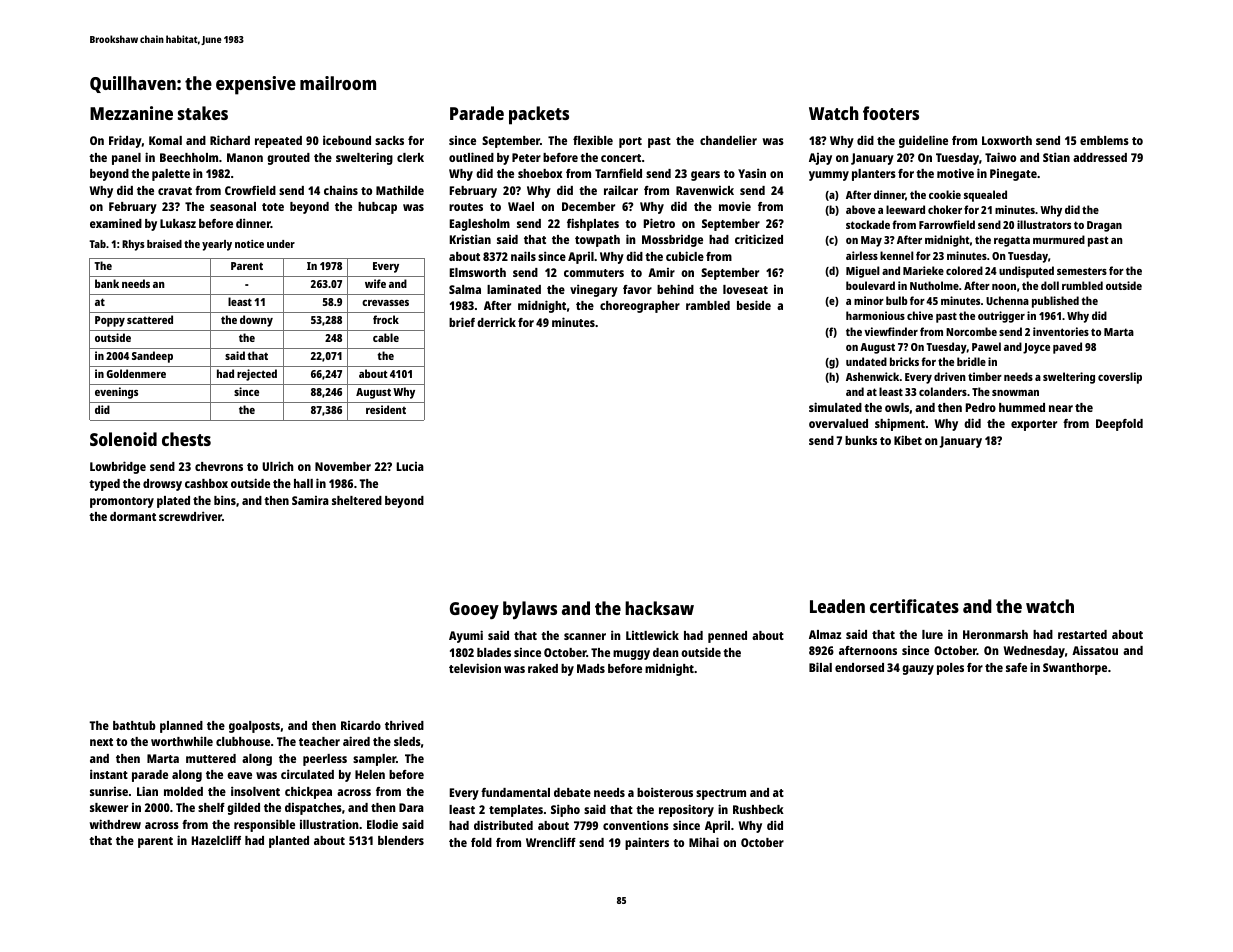  What do you see at coordinates (908, 440) in the page?
I see `Kibet` at bounding box center [908, 440].
